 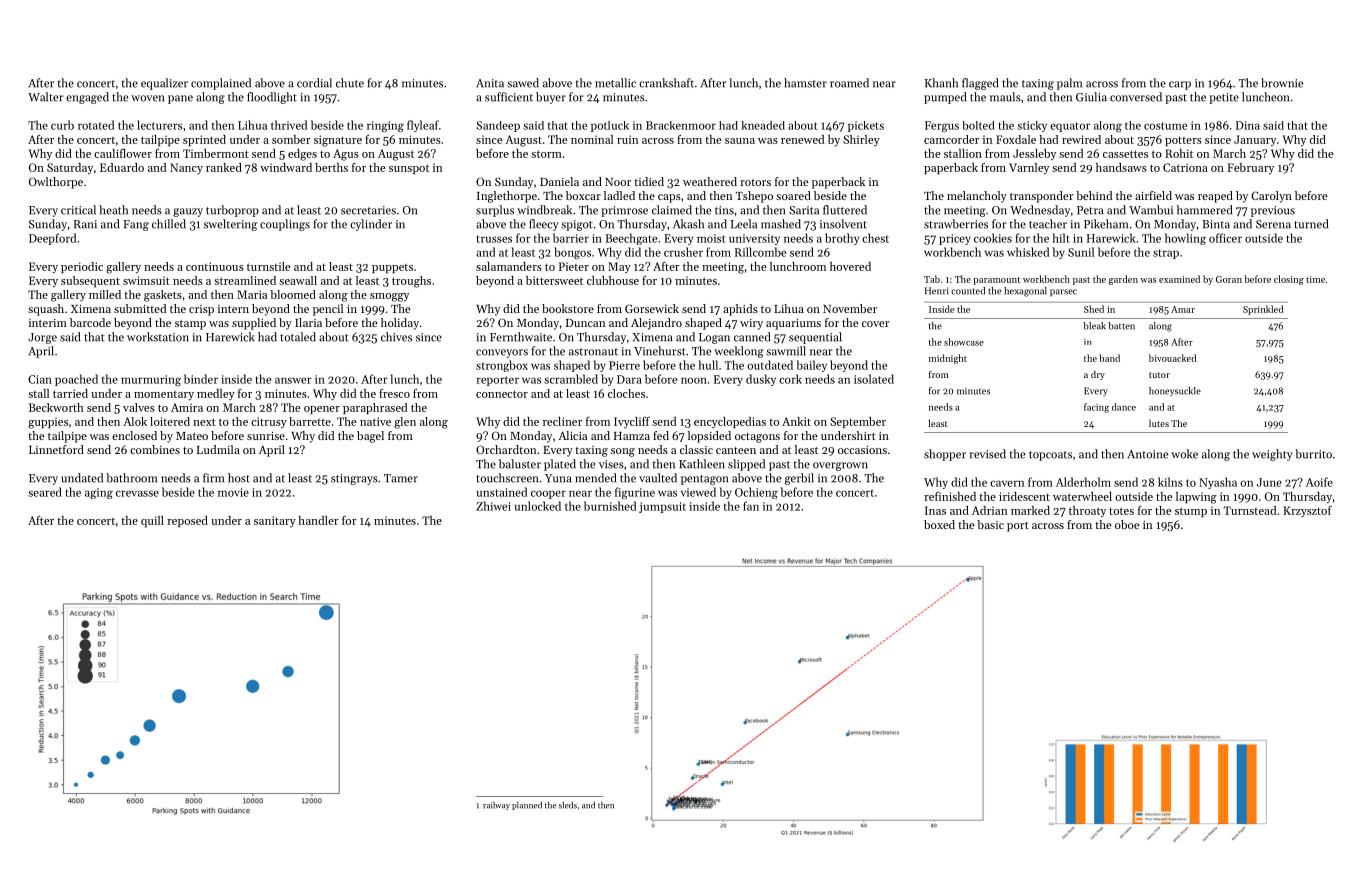 What do you see at coordinates (1185, 167) in the screenshot?
I see `Catriona` at bounding box center [1185, 167].
